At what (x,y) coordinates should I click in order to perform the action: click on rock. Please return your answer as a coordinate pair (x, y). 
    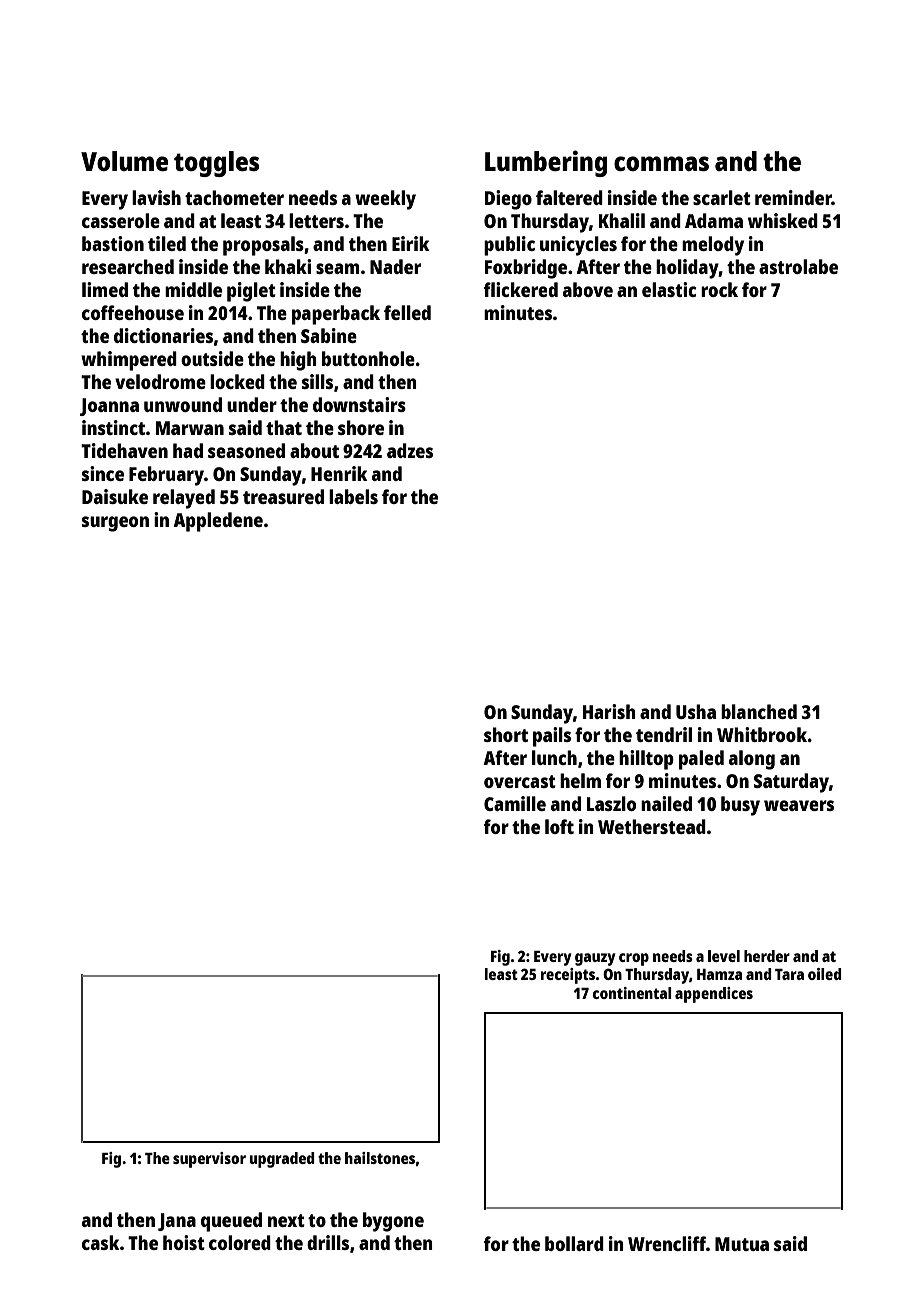
    Looking at the image, I should click on (719, 289).
